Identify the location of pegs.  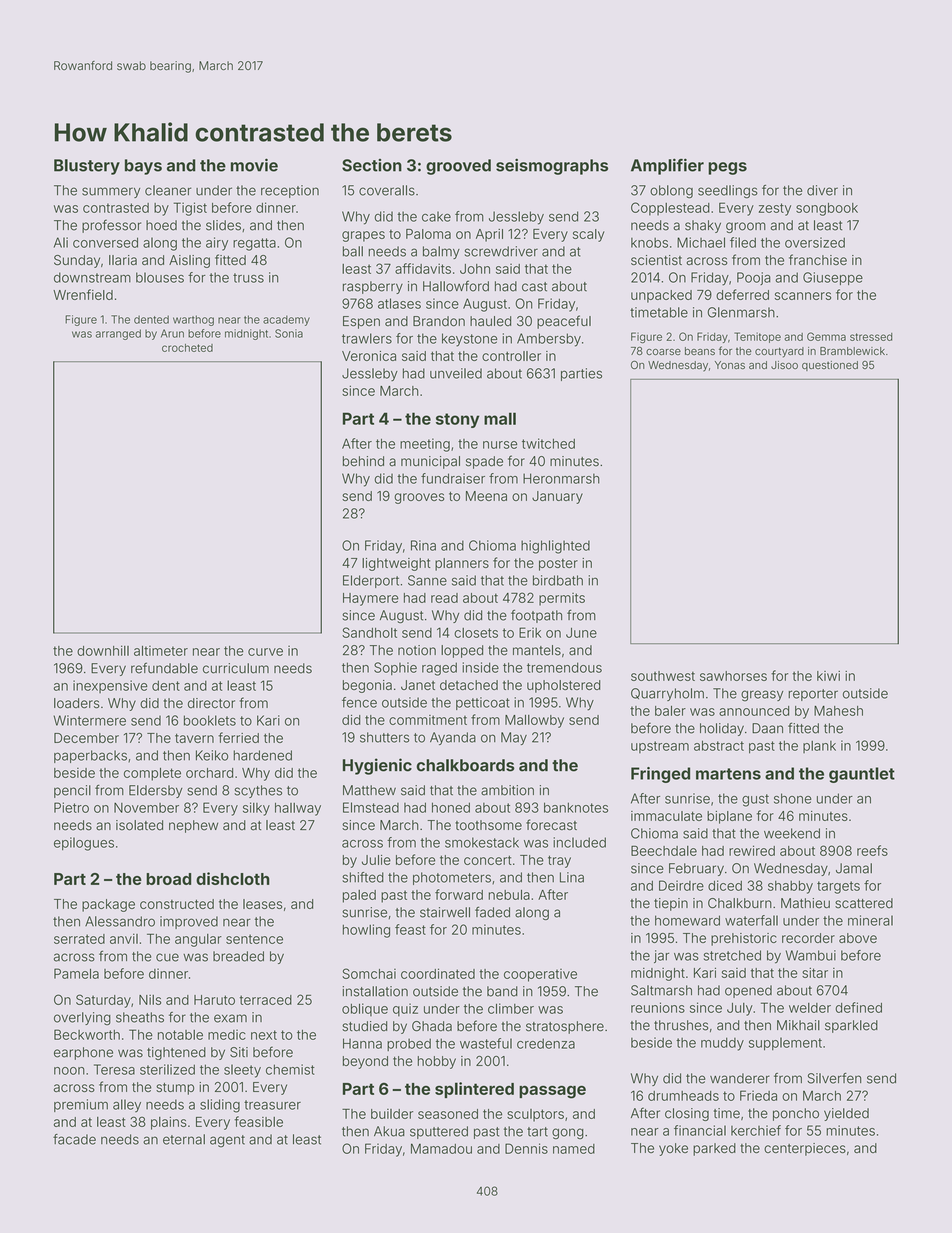
(727, 168).
